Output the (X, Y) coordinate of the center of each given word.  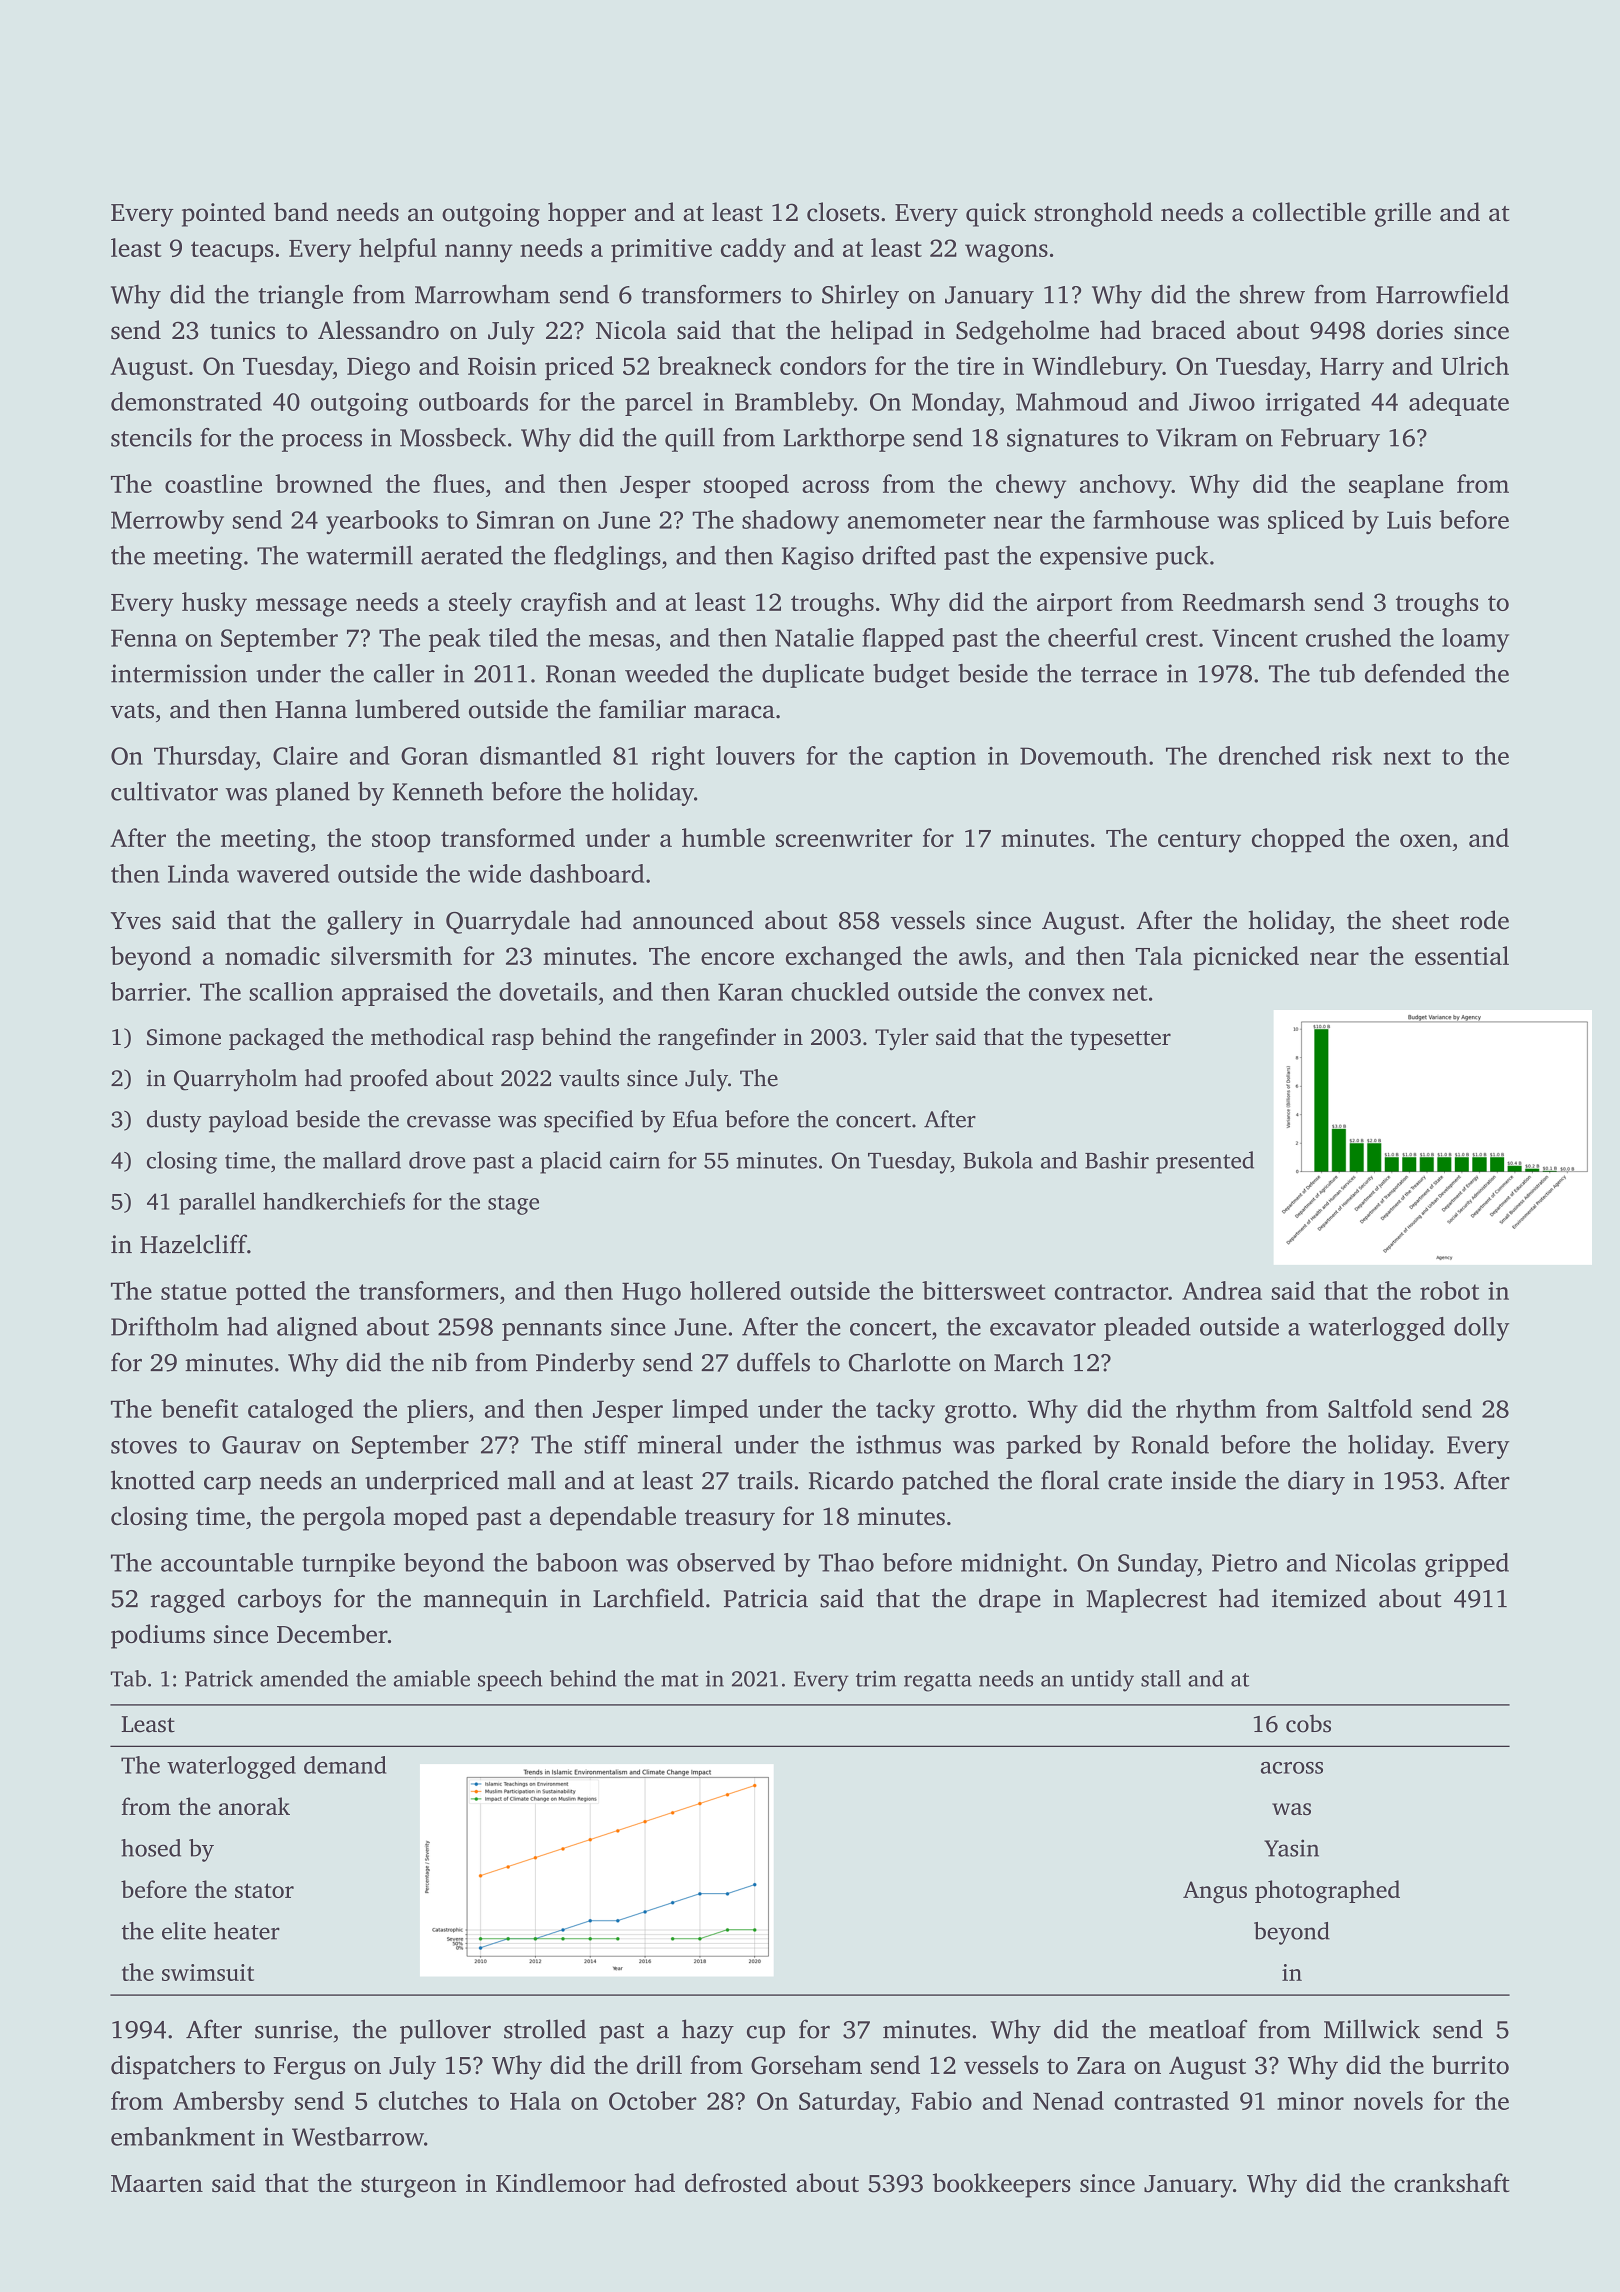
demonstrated (186, 401)
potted (271, 1293)
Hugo (651, 1294)
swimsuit (208, 1972)
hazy (708, 2031)
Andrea (1222, 1290)
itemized (1319, 1598)
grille (1402, 214)
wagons (1006, 253)
